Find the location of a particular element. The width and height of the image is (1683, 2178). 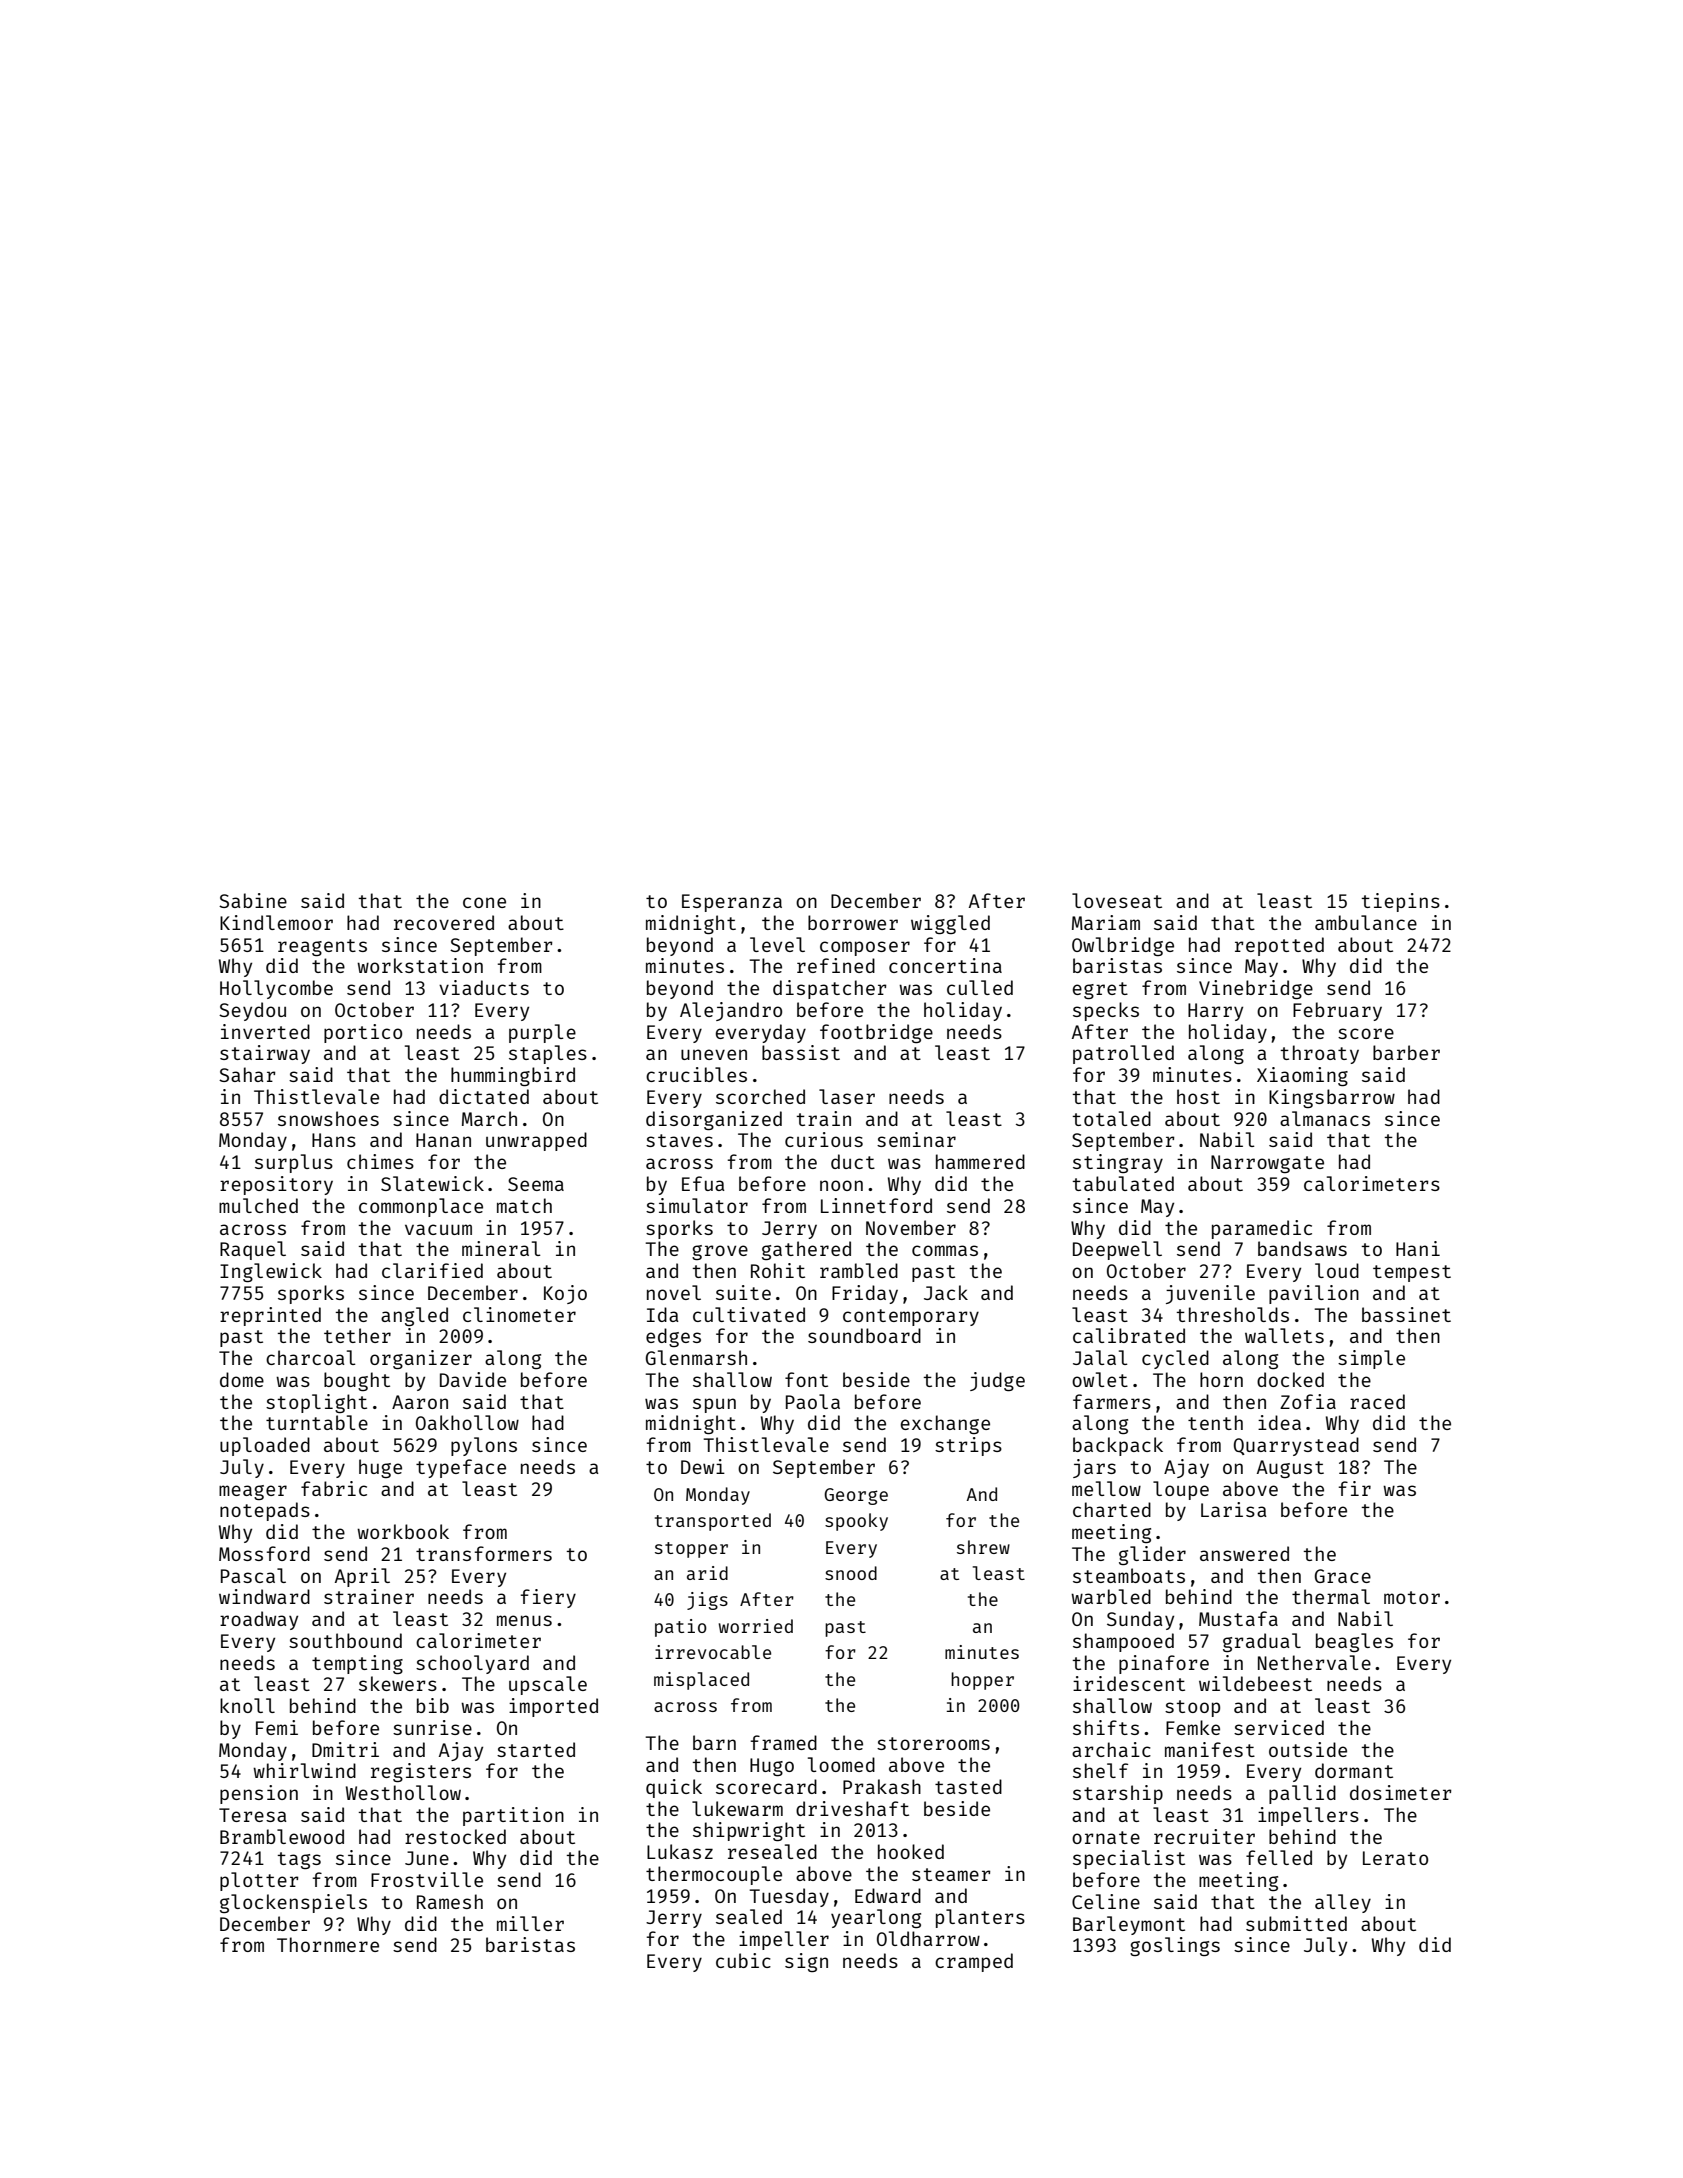

Larisa is located at coordinates (1234, 1509).
